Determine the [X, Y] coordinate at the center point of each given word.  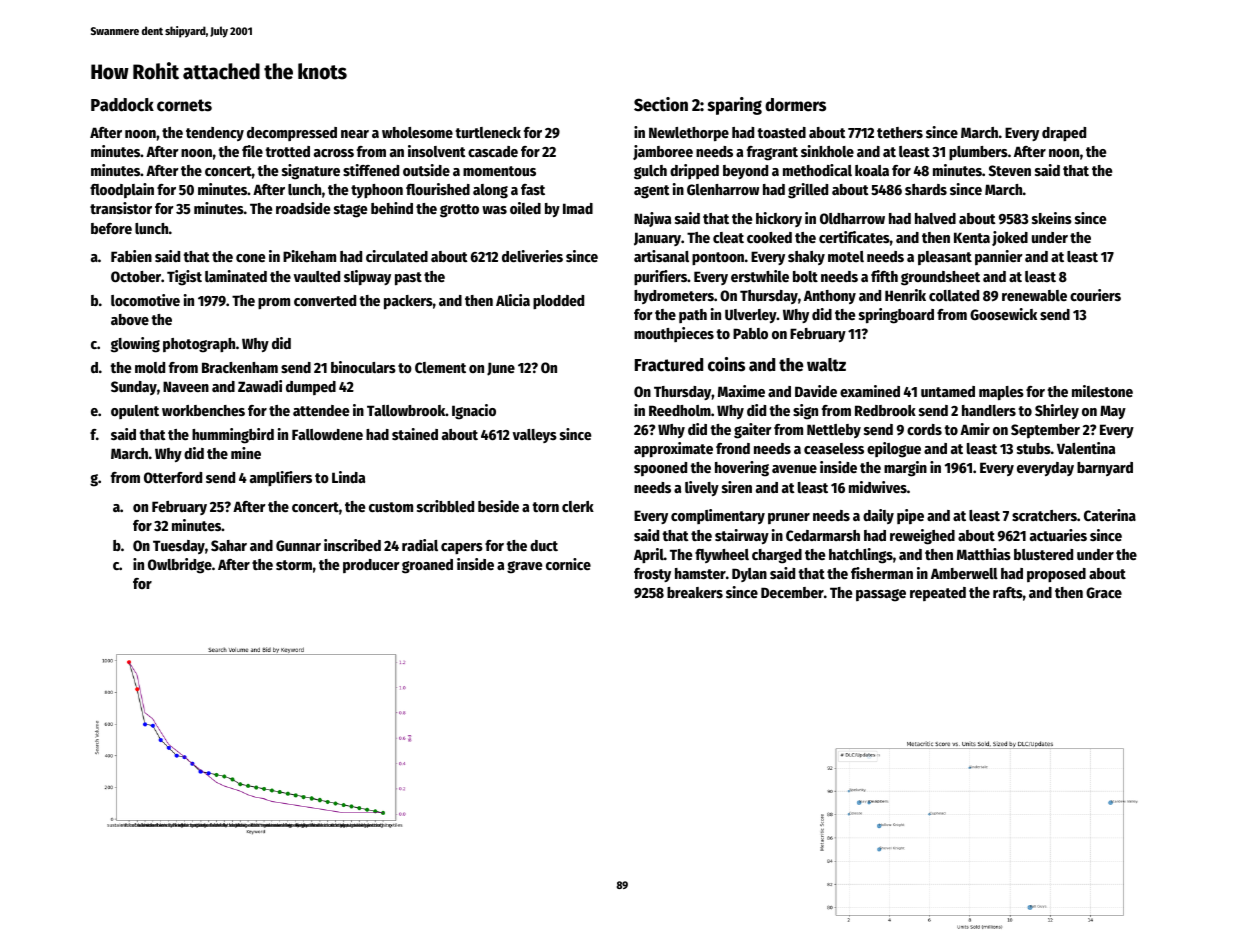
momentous [499, 171]
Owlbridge [180, 566]
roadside [303, 208]
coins [726, 364]
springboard [896, 316]
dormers [795, 105]
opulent [135, 412]
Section [661, 104]
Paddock [122, 105]
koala [872, 170]
